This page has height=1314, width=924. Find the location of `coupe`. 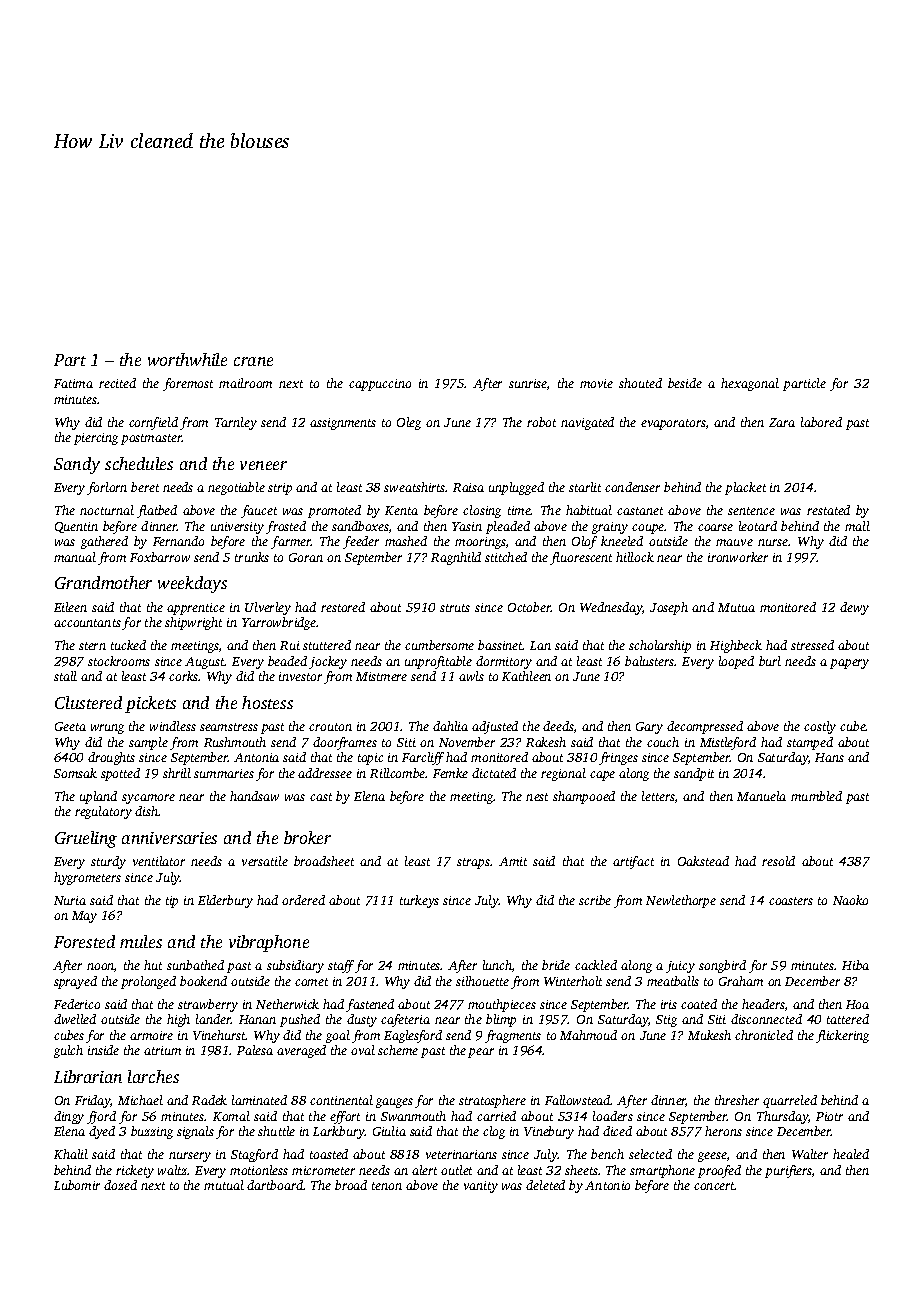

coupe is located at coordinates (648, 529).
